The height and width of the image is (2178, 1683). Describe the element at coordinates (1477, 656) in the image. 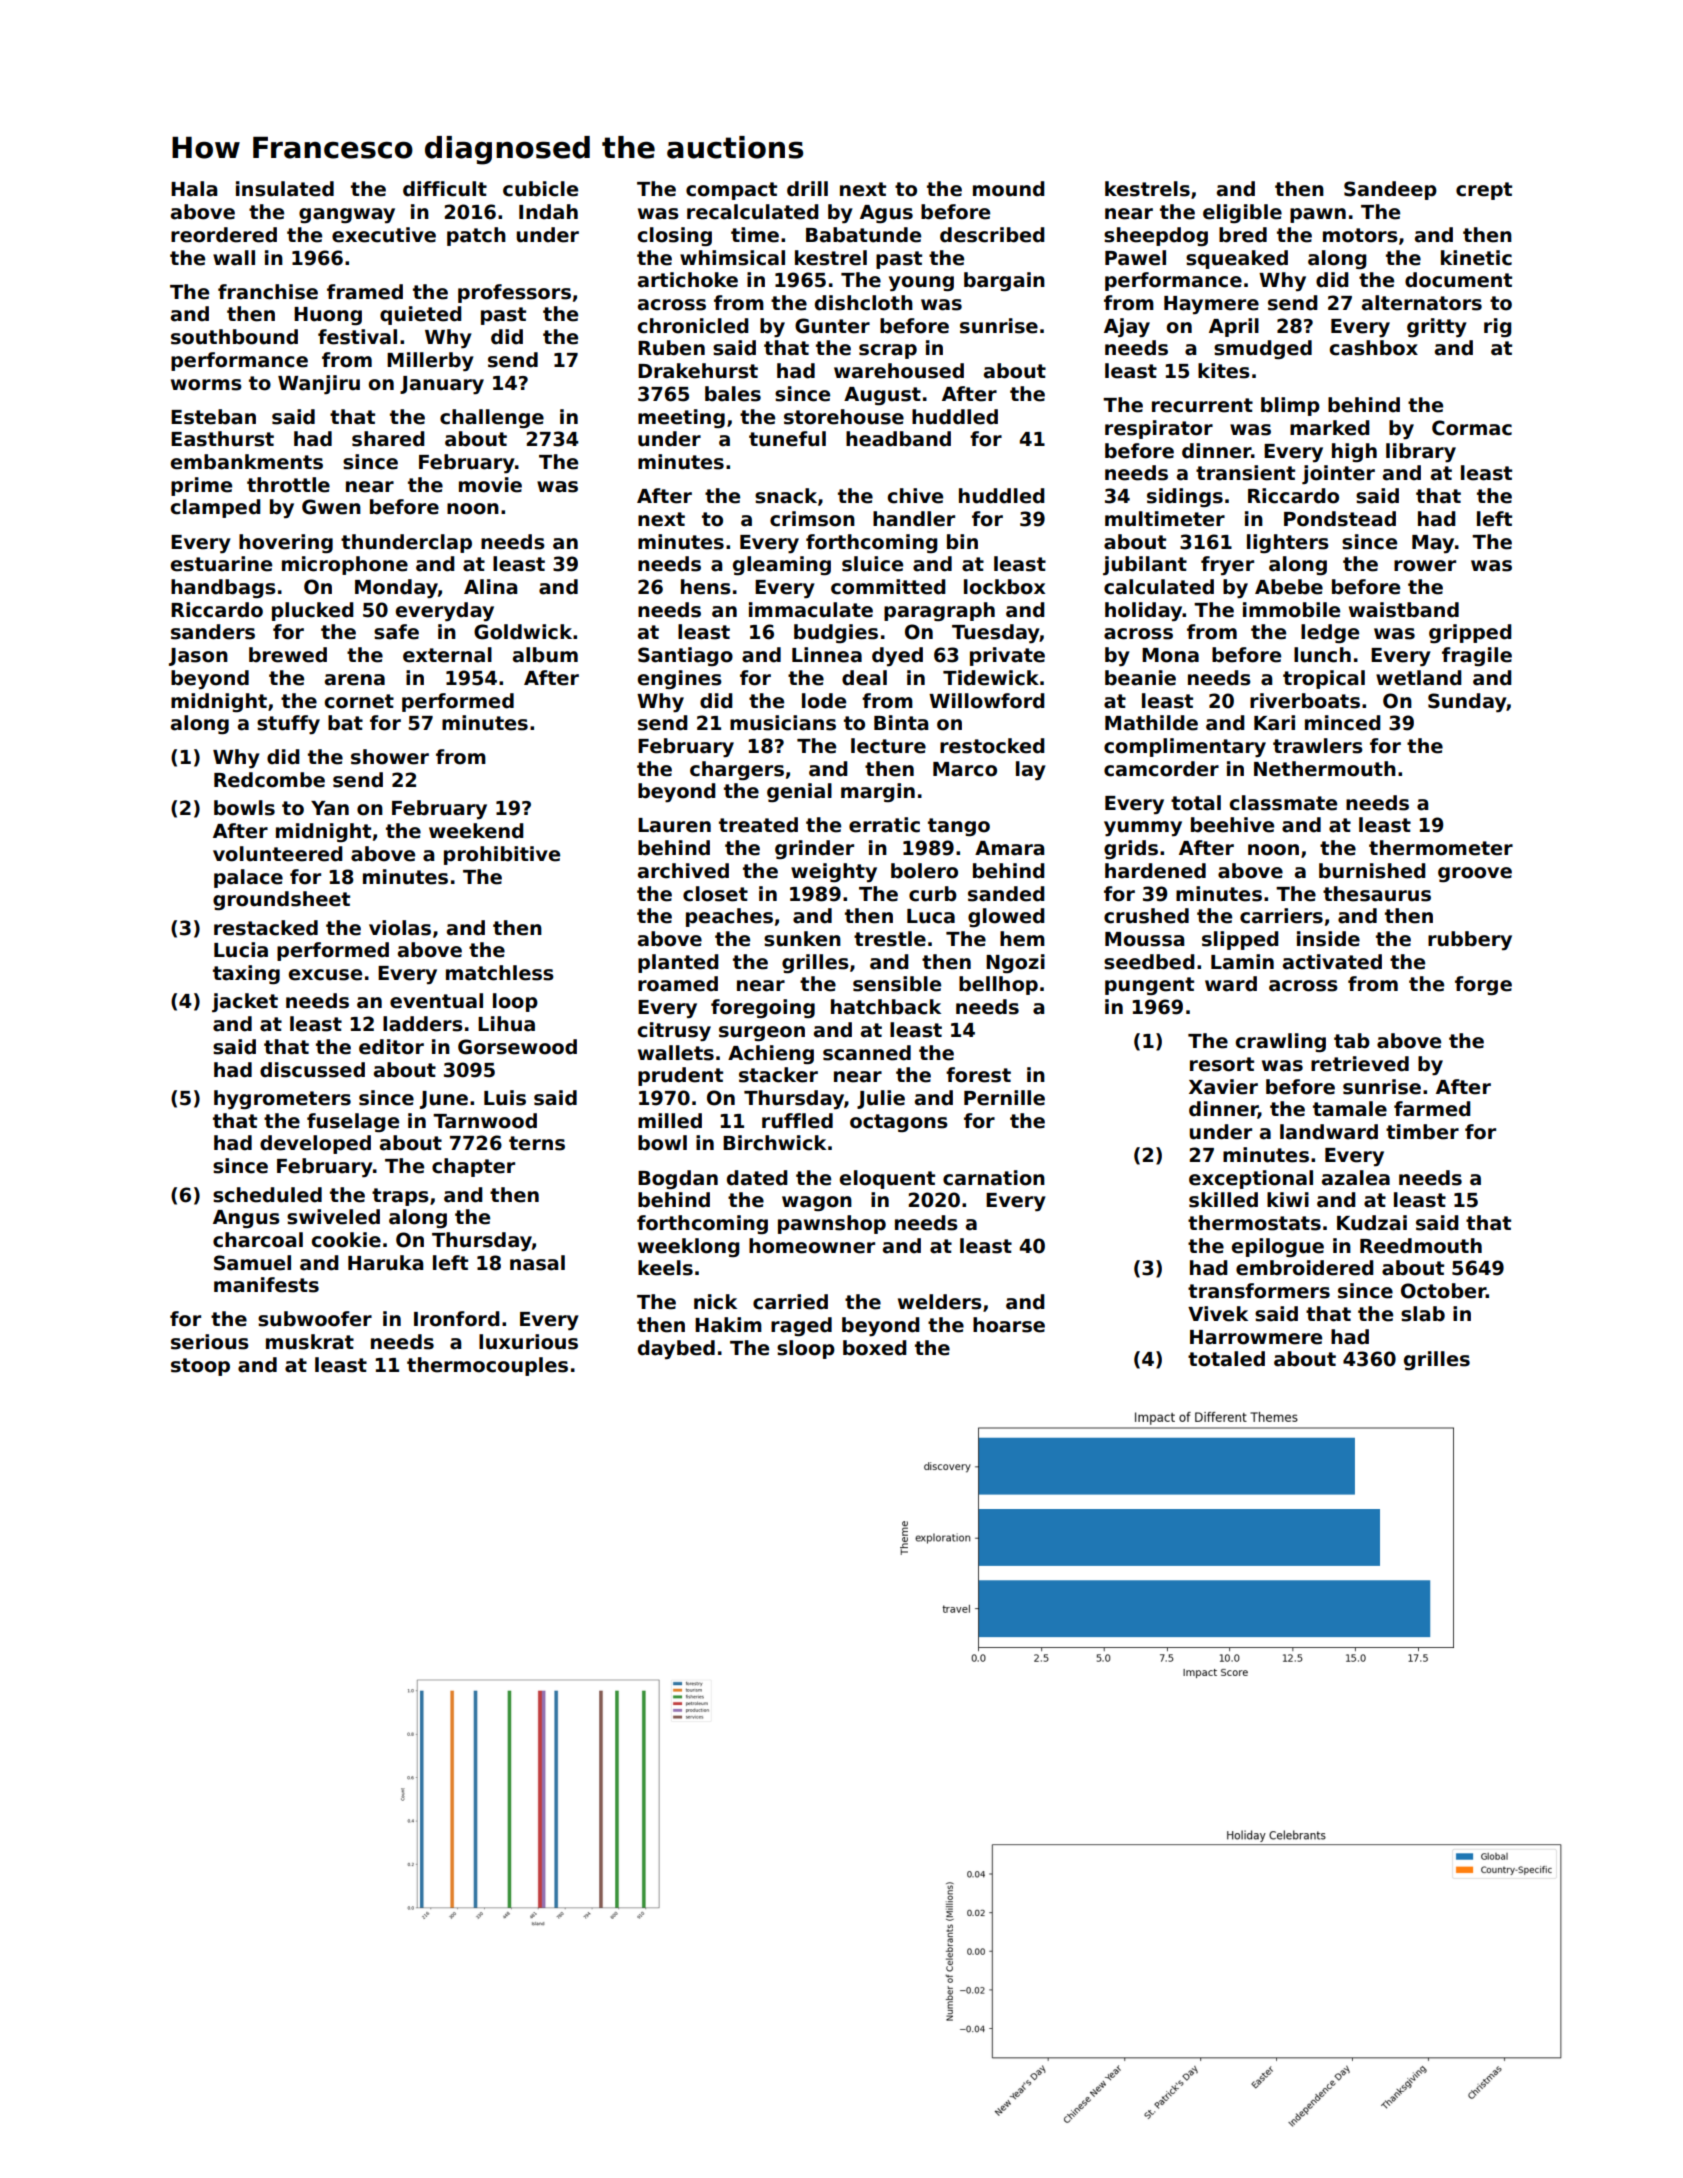

I see `fragile` at that location.
